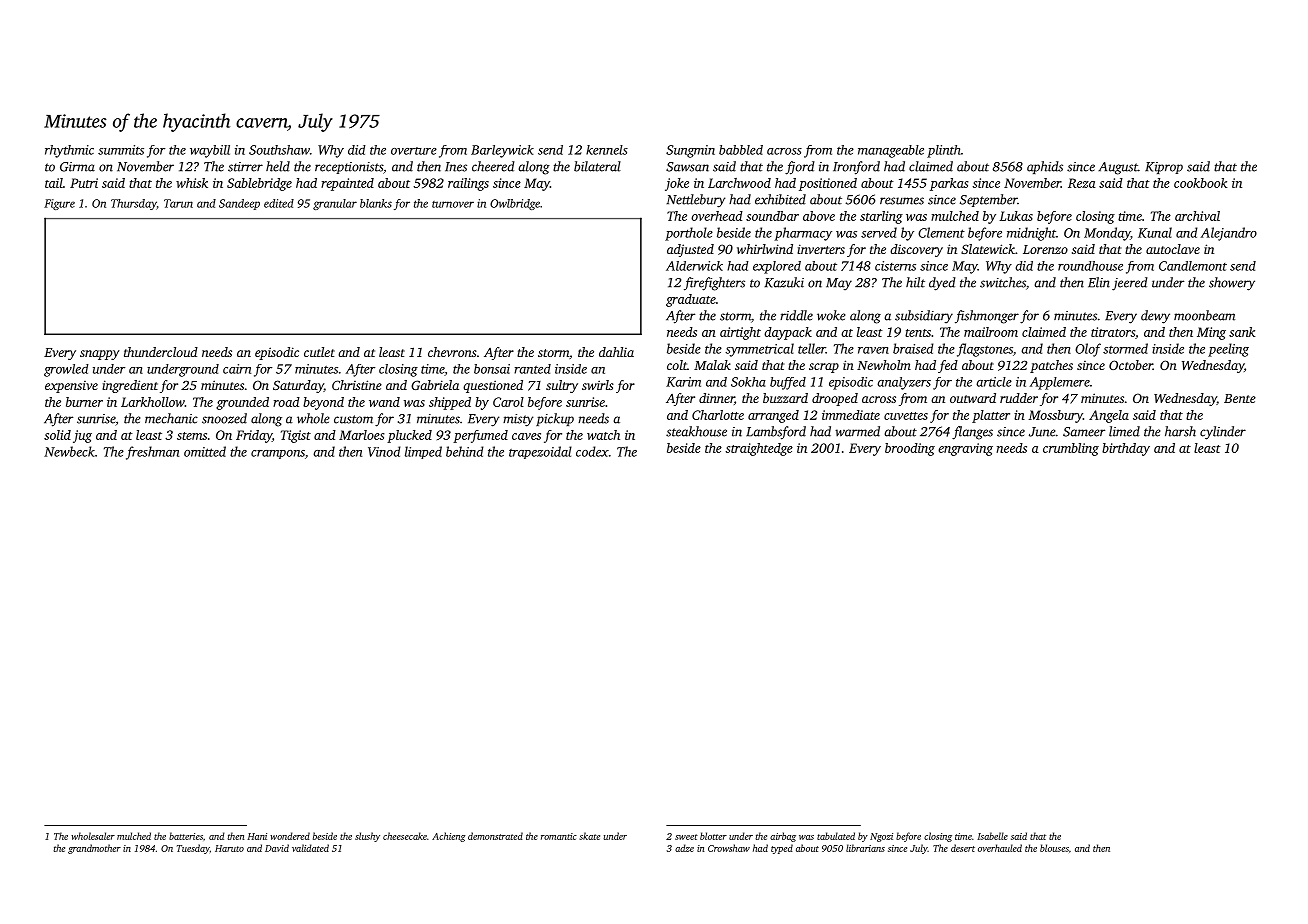  I want to click on romantic, so click(559, 836).
